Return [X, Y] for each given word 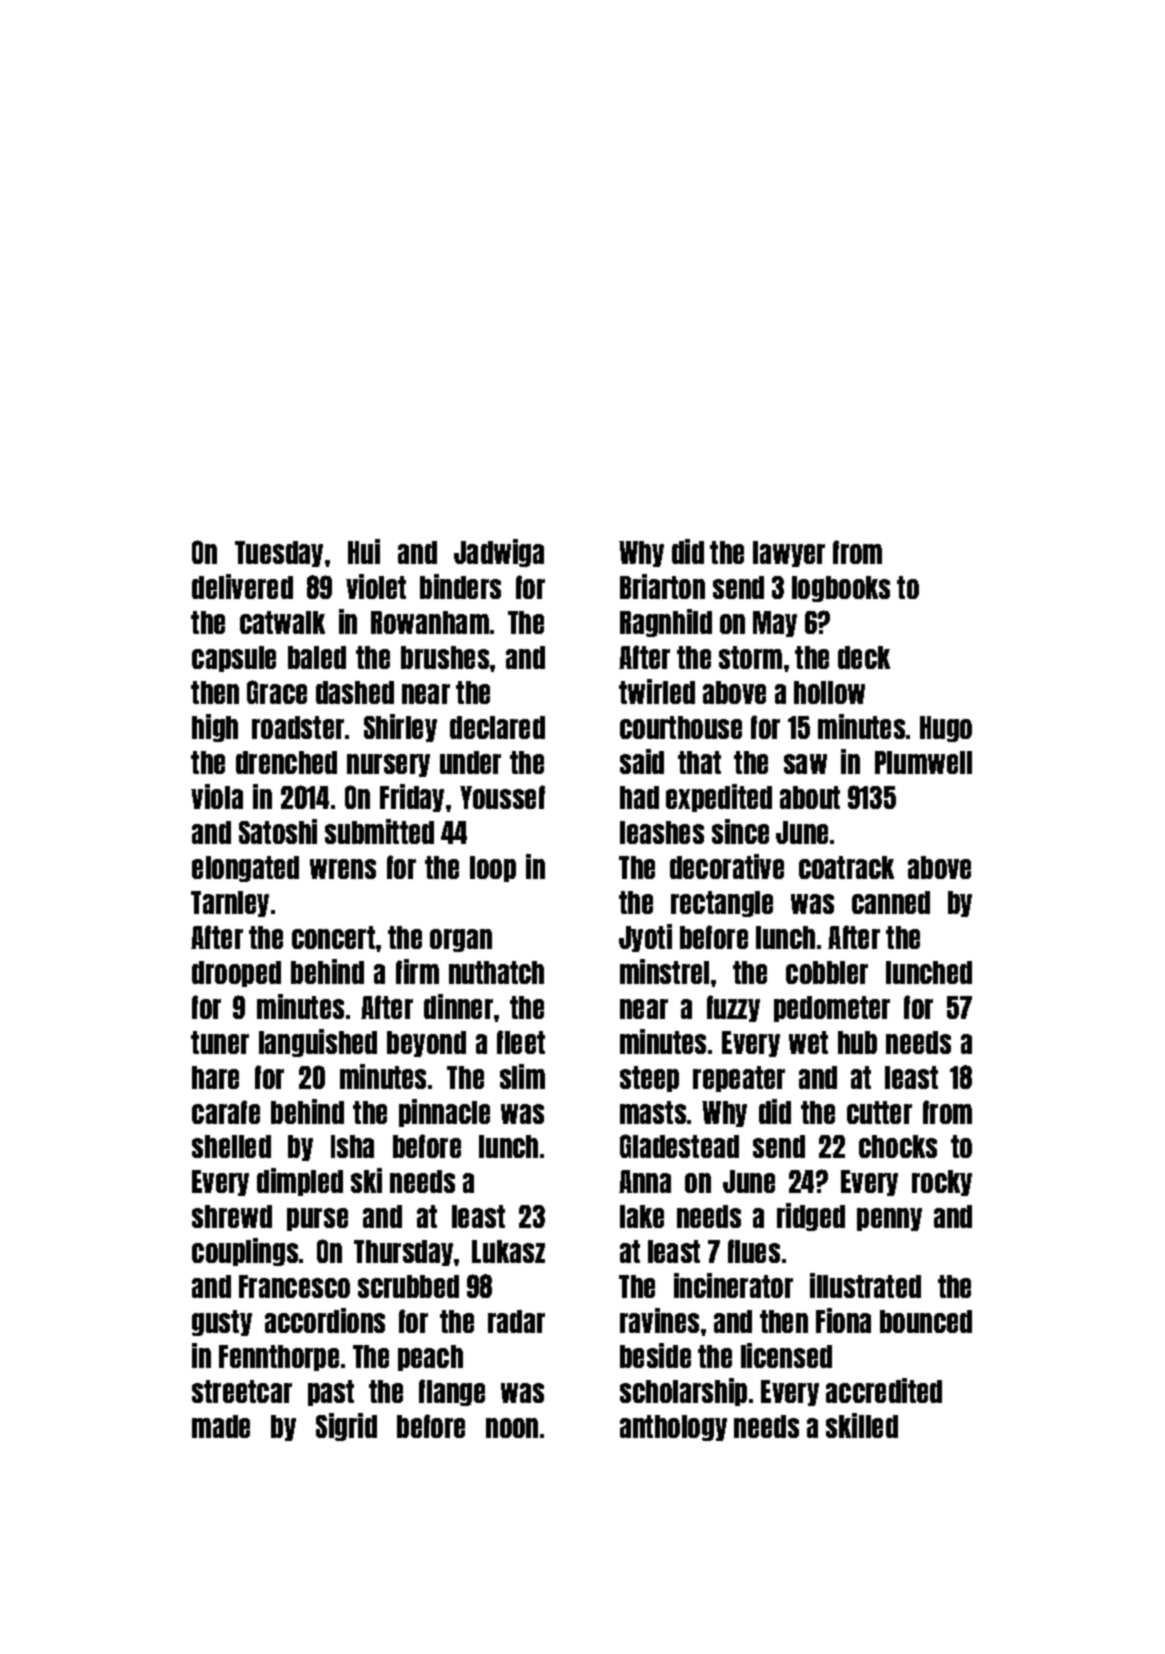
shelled [231, 1146]
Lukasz [508, 1251]
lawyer [789, 554]
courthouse [681, 727]
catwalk [282, 622]
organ [461, 940]
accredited [884, 1390]
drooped [236, 974]
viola [217, 796]
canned [891, 902]
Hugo [946, 729]
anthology [673, 1428]
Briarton [662, 586]
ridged [811, 1217]
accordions [325, 1320]
